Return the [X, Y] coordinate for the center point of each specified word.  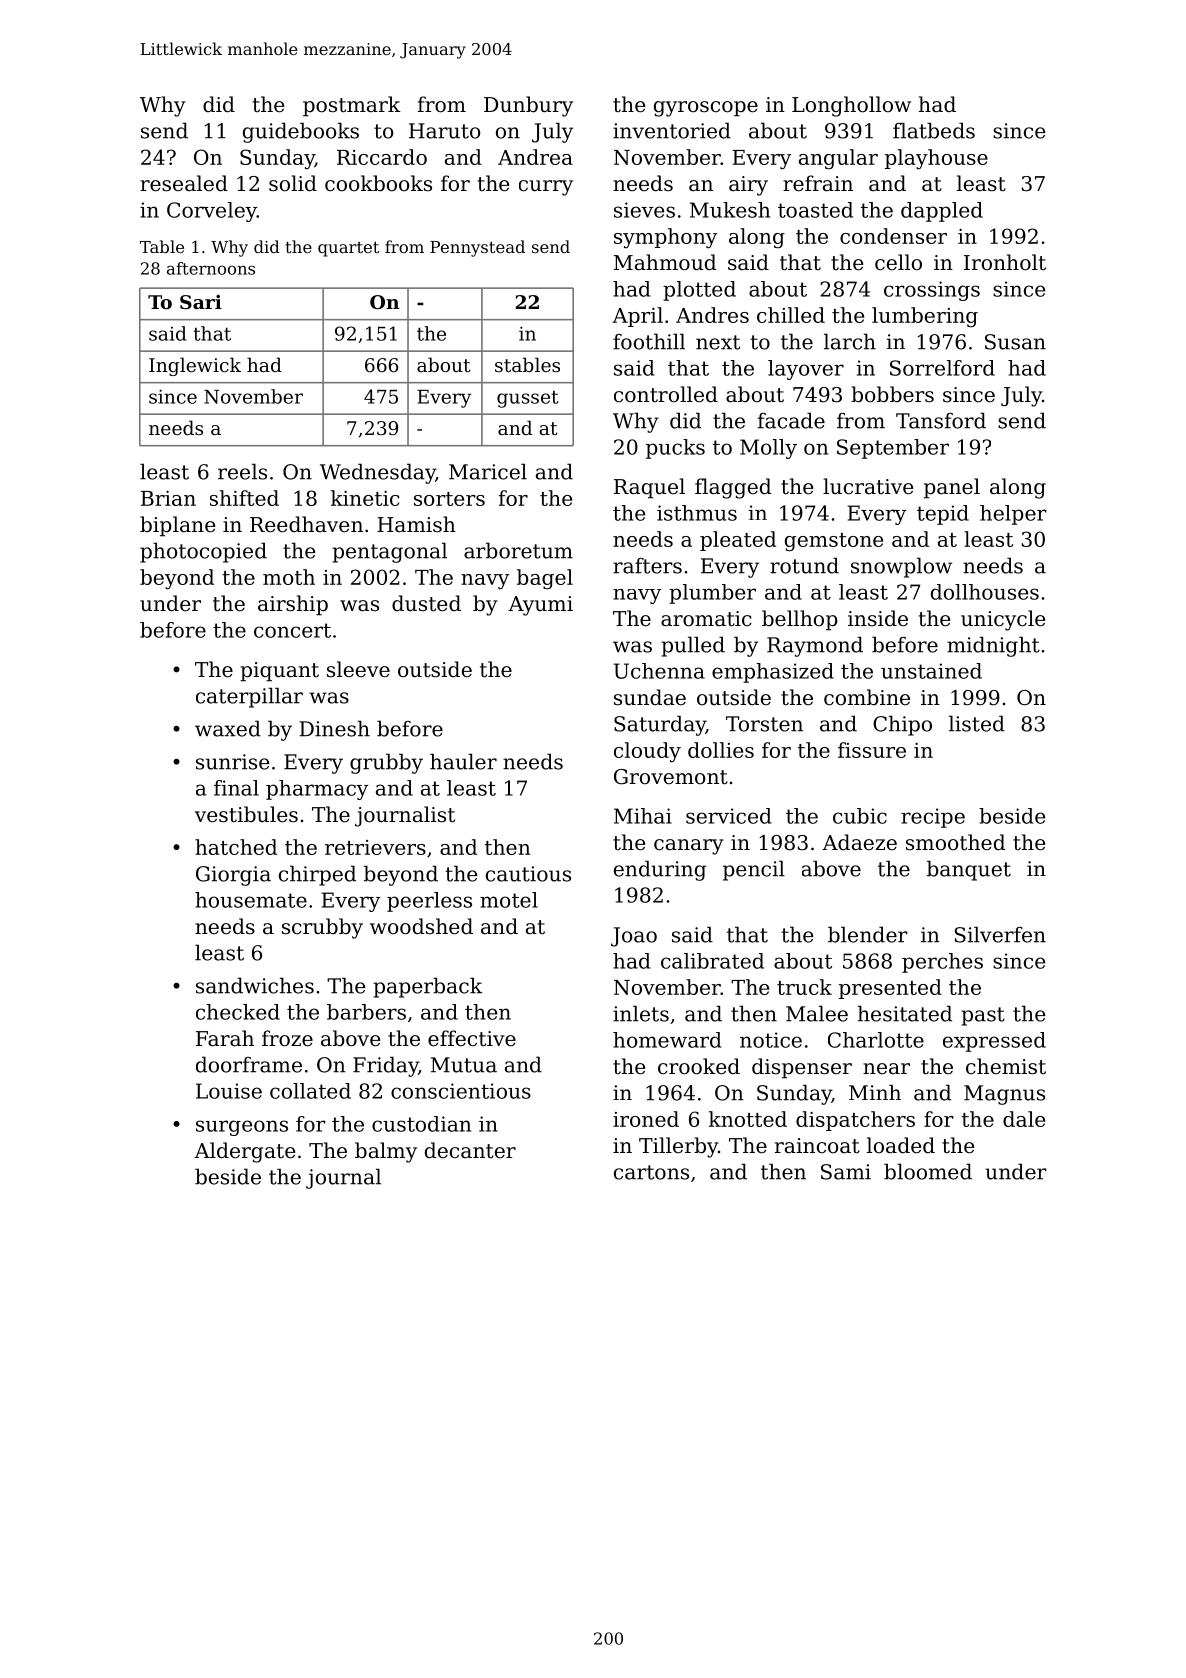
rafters [647, 566]
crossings [932, 291]
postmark [352, 106]
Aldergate [244, 1152]
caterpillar [249, 697]
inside [878, 618]
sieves [644, 210]
